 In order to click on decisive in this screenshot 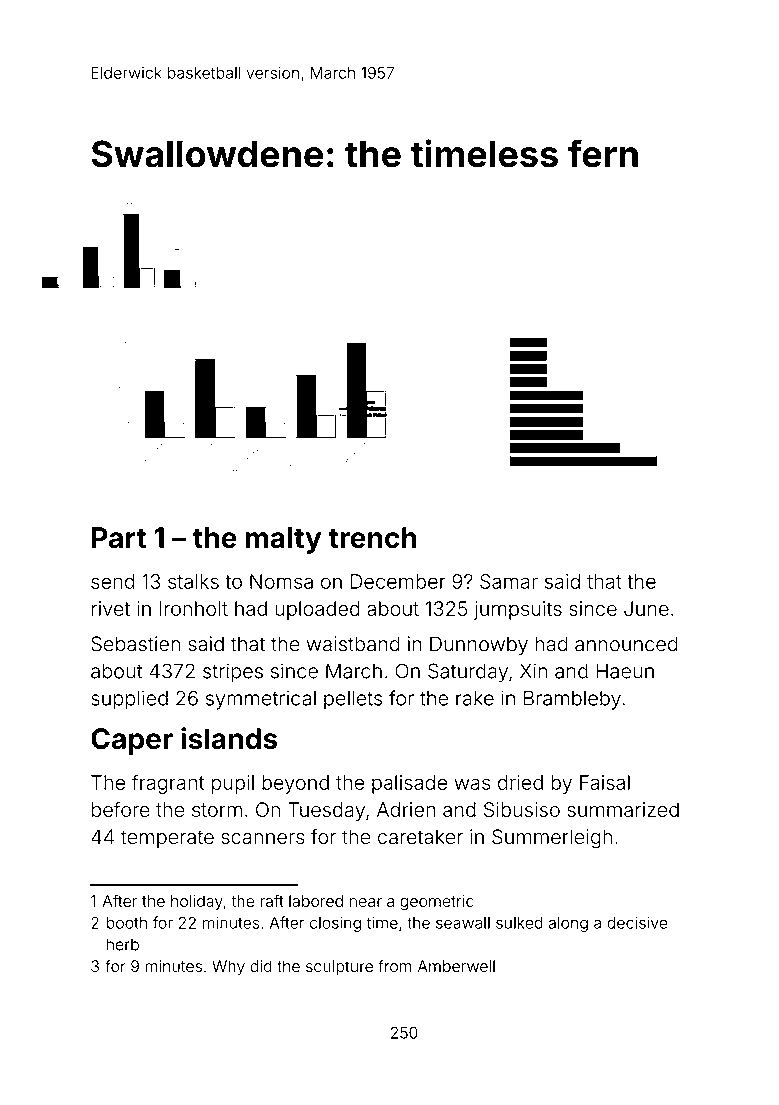, I will do `click(637, 923)`.
